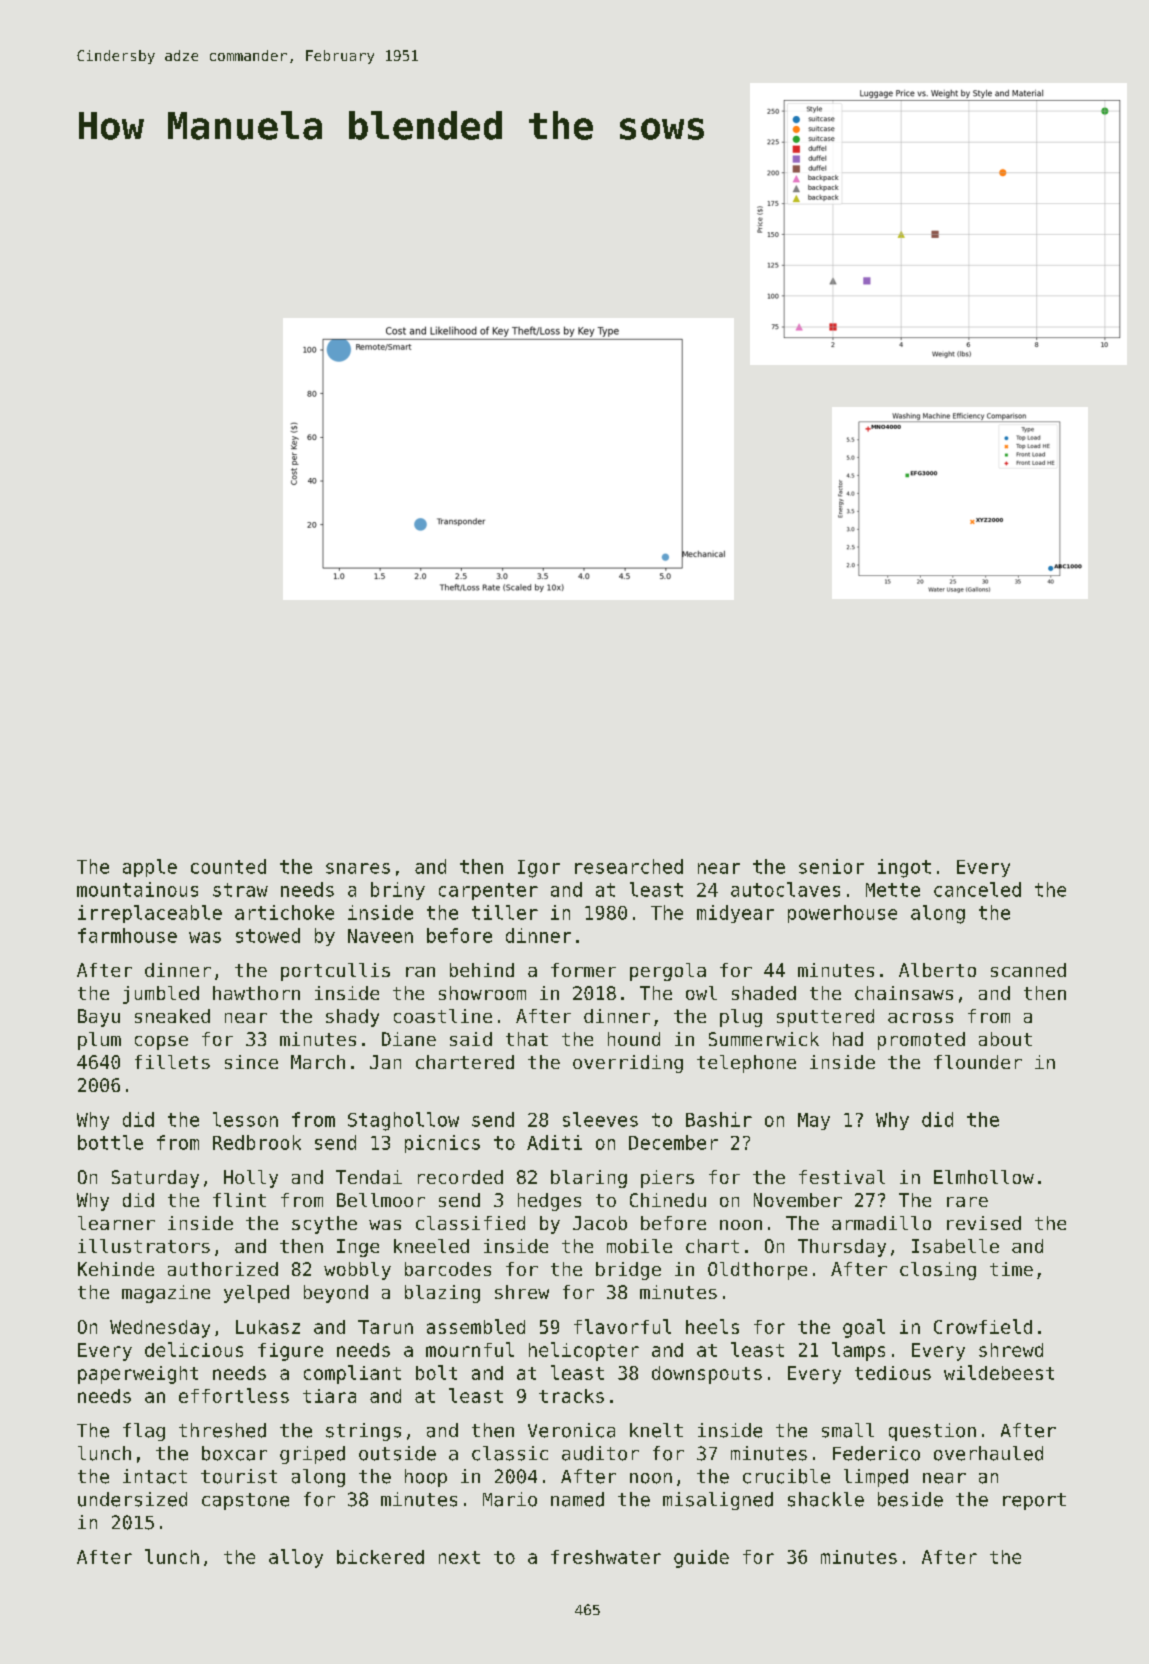 The image size is (1149, 1664). What do you see at coordinates (701, 993) in the screenshot?
I see `owl` at bounding box center [701, 993].
